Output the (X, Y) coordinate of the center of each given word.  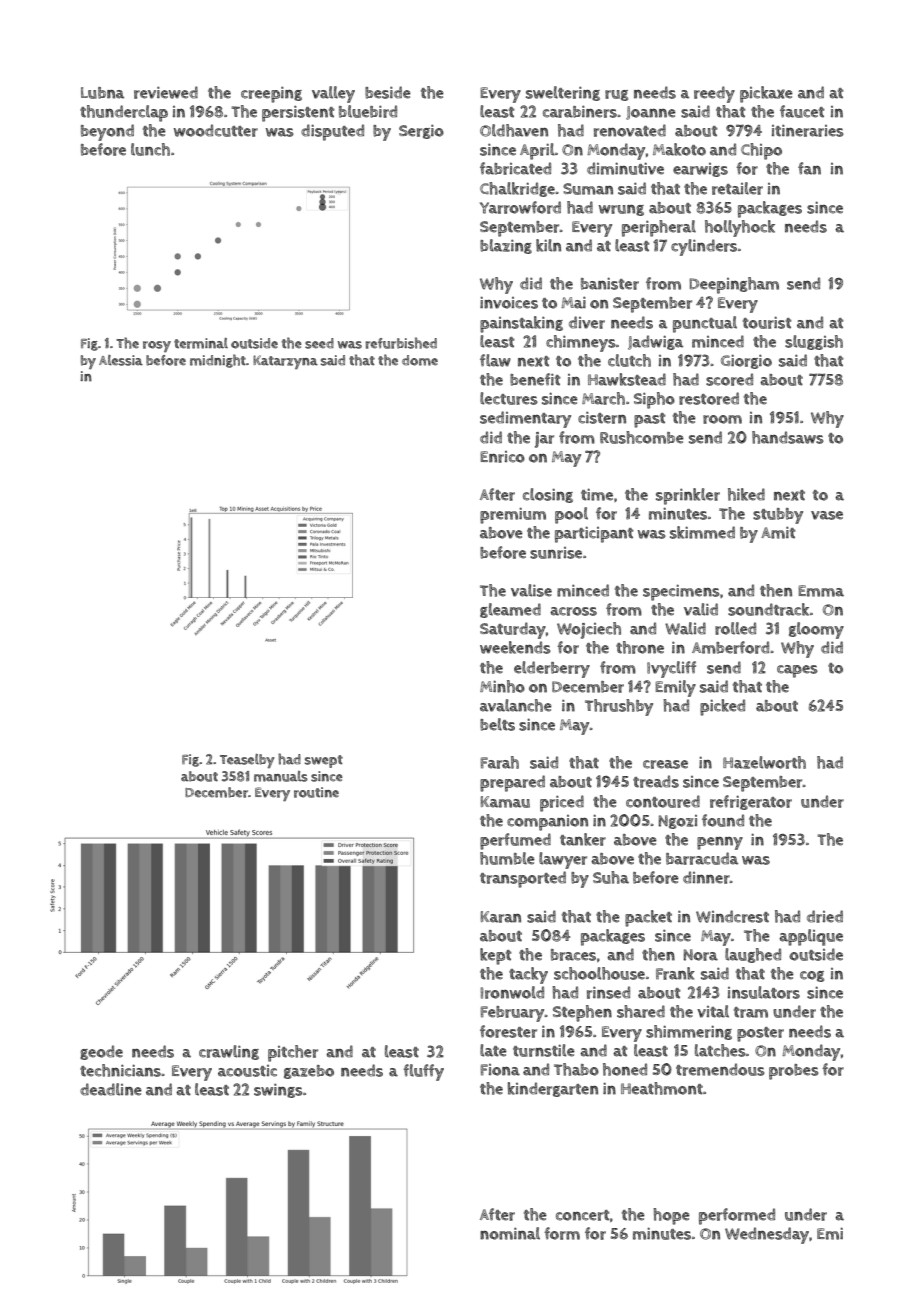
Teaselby (247, 761)
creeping (271, 94)
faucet (802, 111)
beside (388, 92)
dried (825, 916)
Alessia (121, 360)
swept (324, 761)
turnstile (544, 1050)
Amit (778, 532)
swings (278, 1090)
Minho (502, 686)
